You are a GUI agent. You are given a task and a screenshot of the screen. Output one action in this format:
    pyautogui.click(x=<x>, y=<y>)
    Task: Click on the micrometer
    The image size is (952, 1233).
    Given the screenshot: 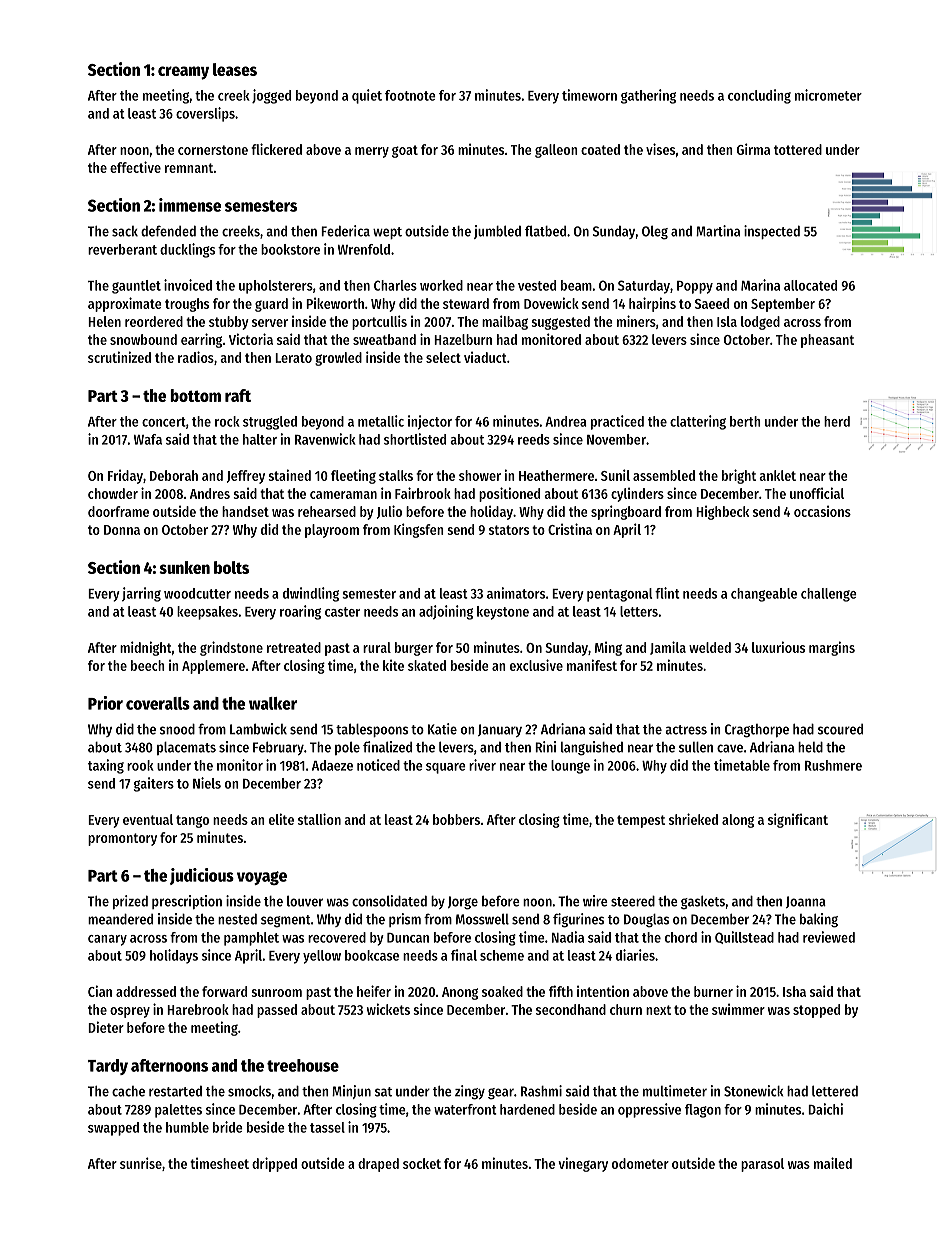 What is the action you would take?
    pyautogui.click(x=828, y=95)
